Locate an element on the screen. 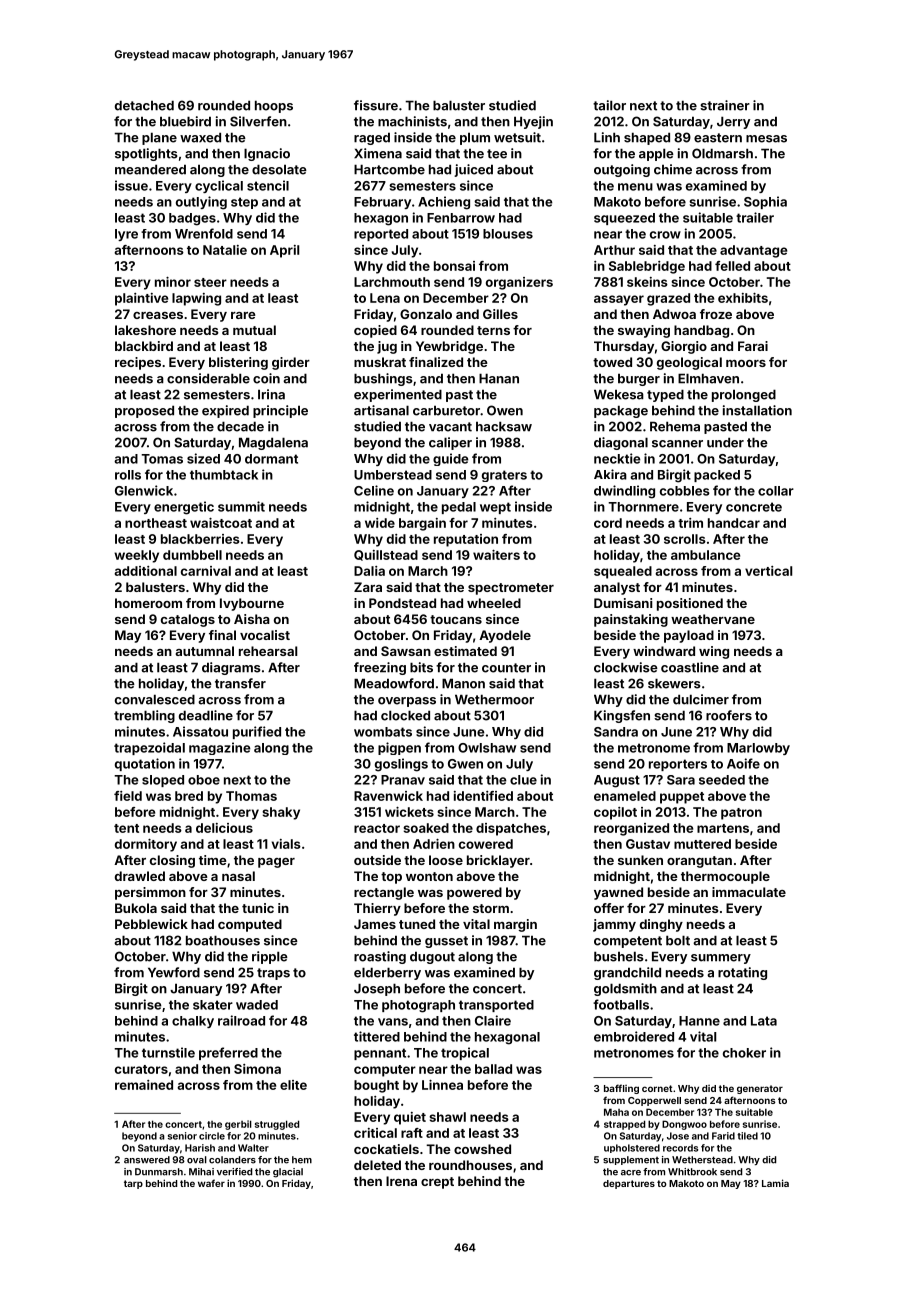 This screenshot has width=908, height=1316. ballad is located at coordinates (493, 1069).
